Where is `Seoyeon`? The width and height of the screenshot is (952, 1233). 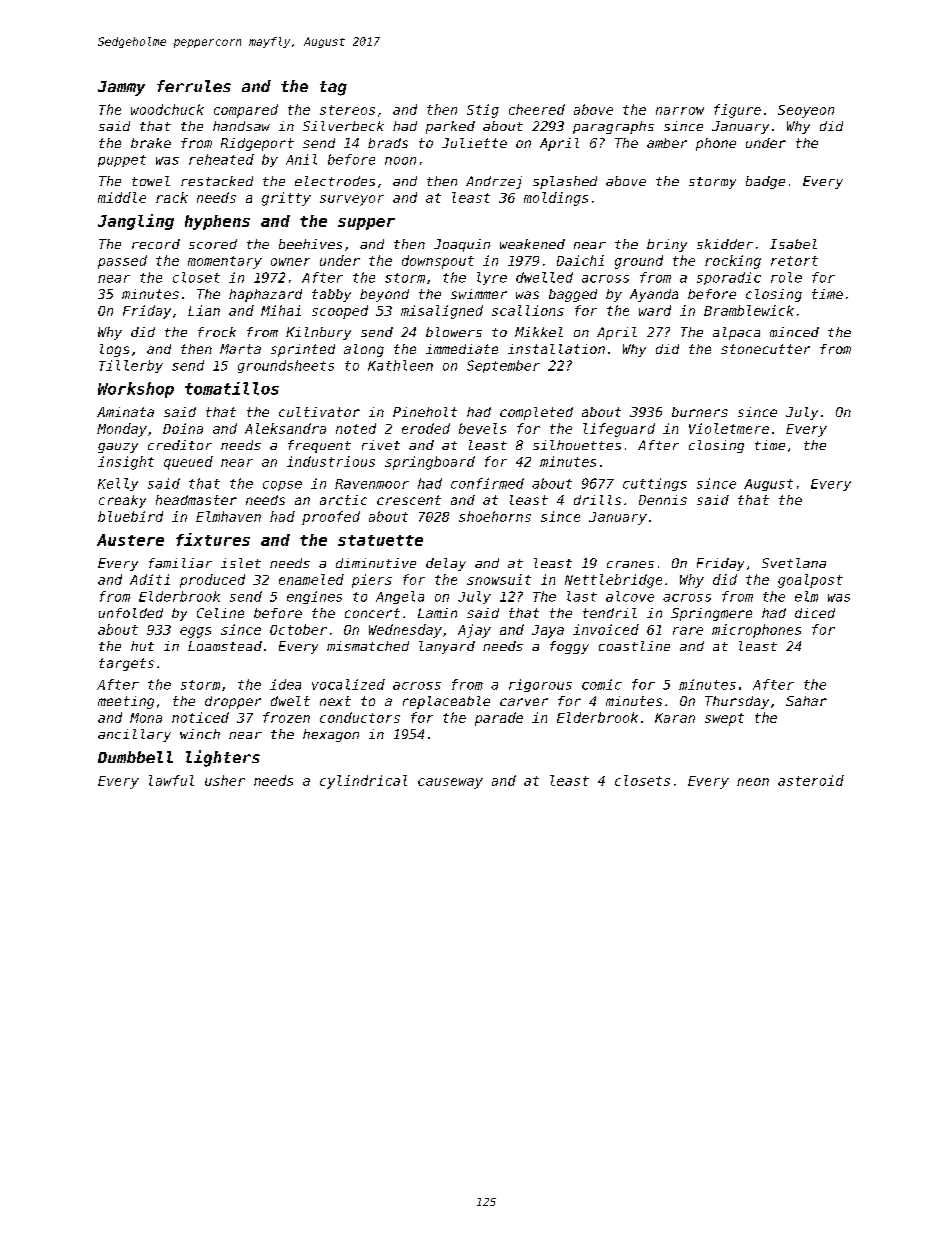 Seoyeon is located at coordinates (806, 111).
